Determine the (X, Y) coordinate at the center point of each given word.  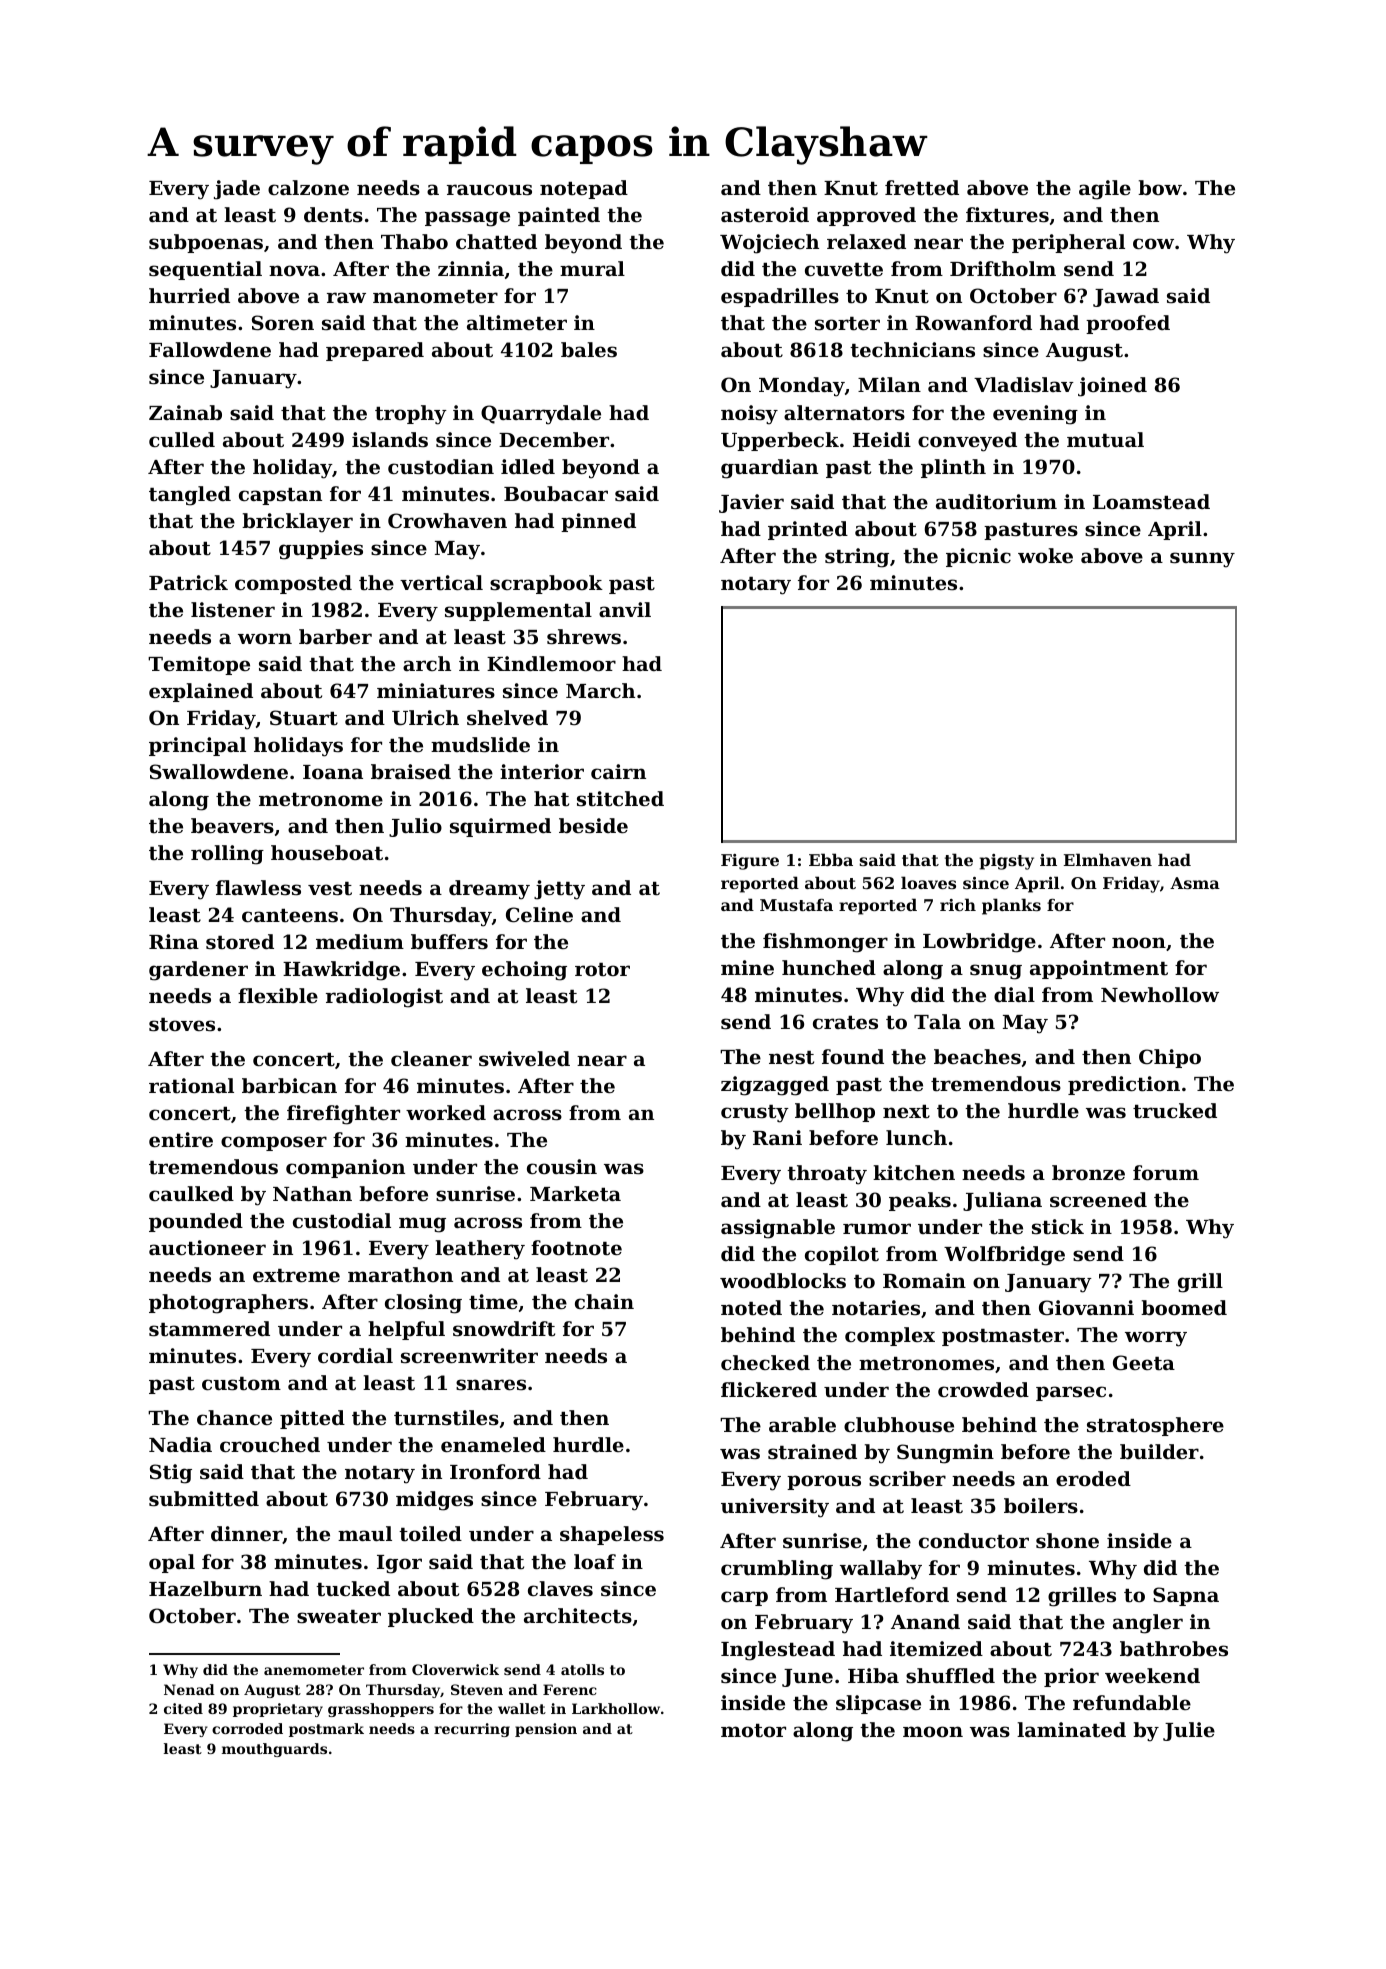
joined (1112, 387)
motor (753, 1731)
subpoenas (206, 243)
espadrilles (780, 297)
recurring (472, 1730)
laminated (1071, 1729)
